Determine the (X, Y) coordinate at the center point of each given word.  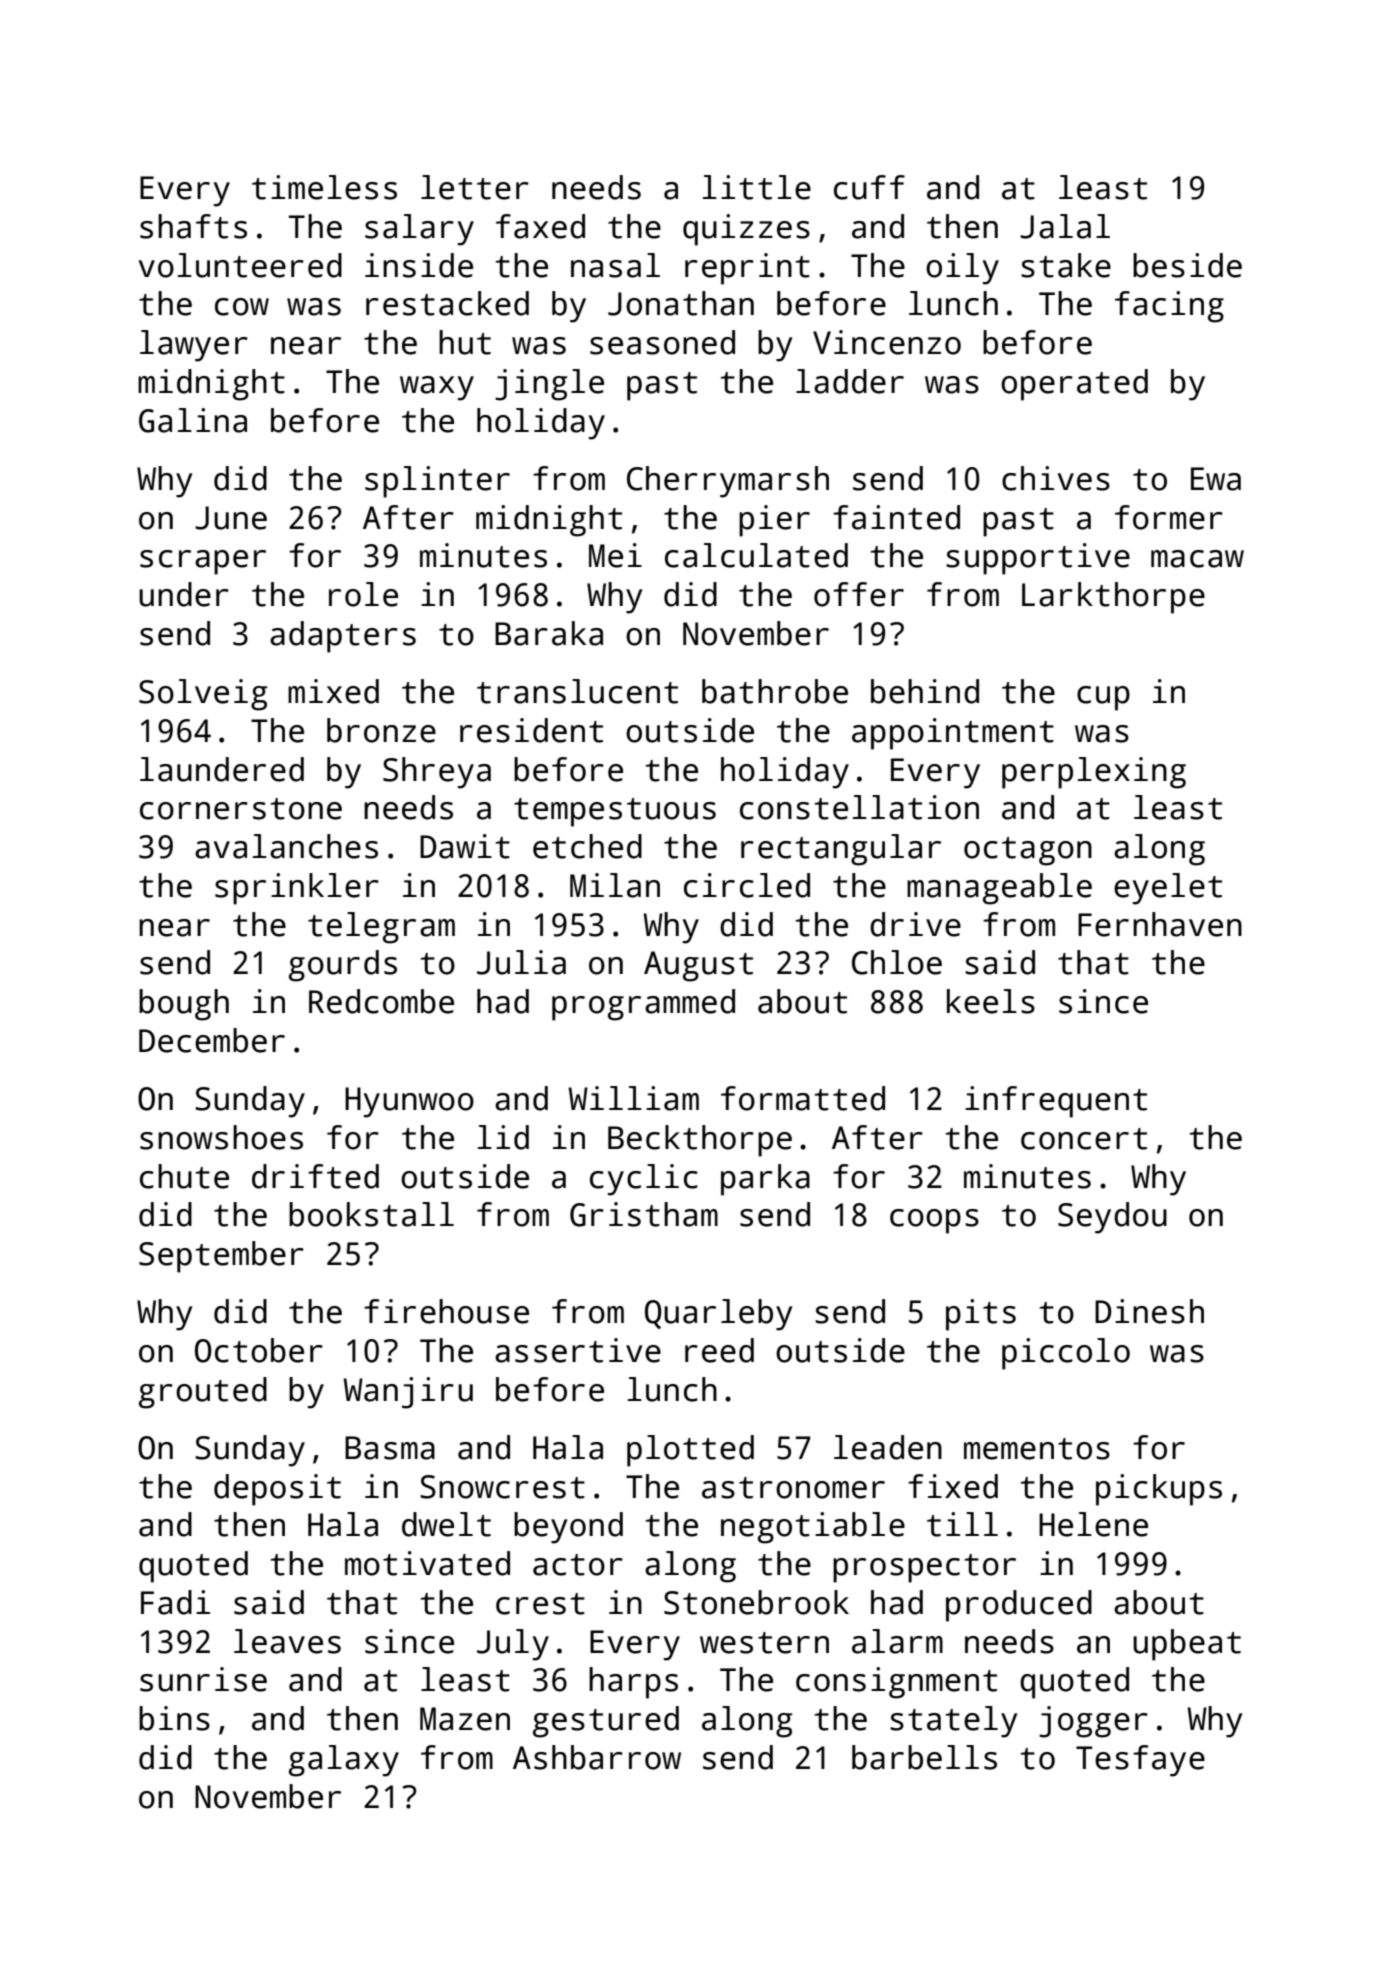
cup (1103, 698)
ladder (850, 381)
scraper (203, 562)
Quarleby (719, 1315)
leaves (287, 1641)
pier (774, 521)
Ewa (1216, 479)
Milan (615, 885)
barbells (924, 1757)
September (221, 1257)
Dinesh (1149, 1311)
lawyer (194, 346)
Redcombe (381, 1001)
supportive (1038, 559)
